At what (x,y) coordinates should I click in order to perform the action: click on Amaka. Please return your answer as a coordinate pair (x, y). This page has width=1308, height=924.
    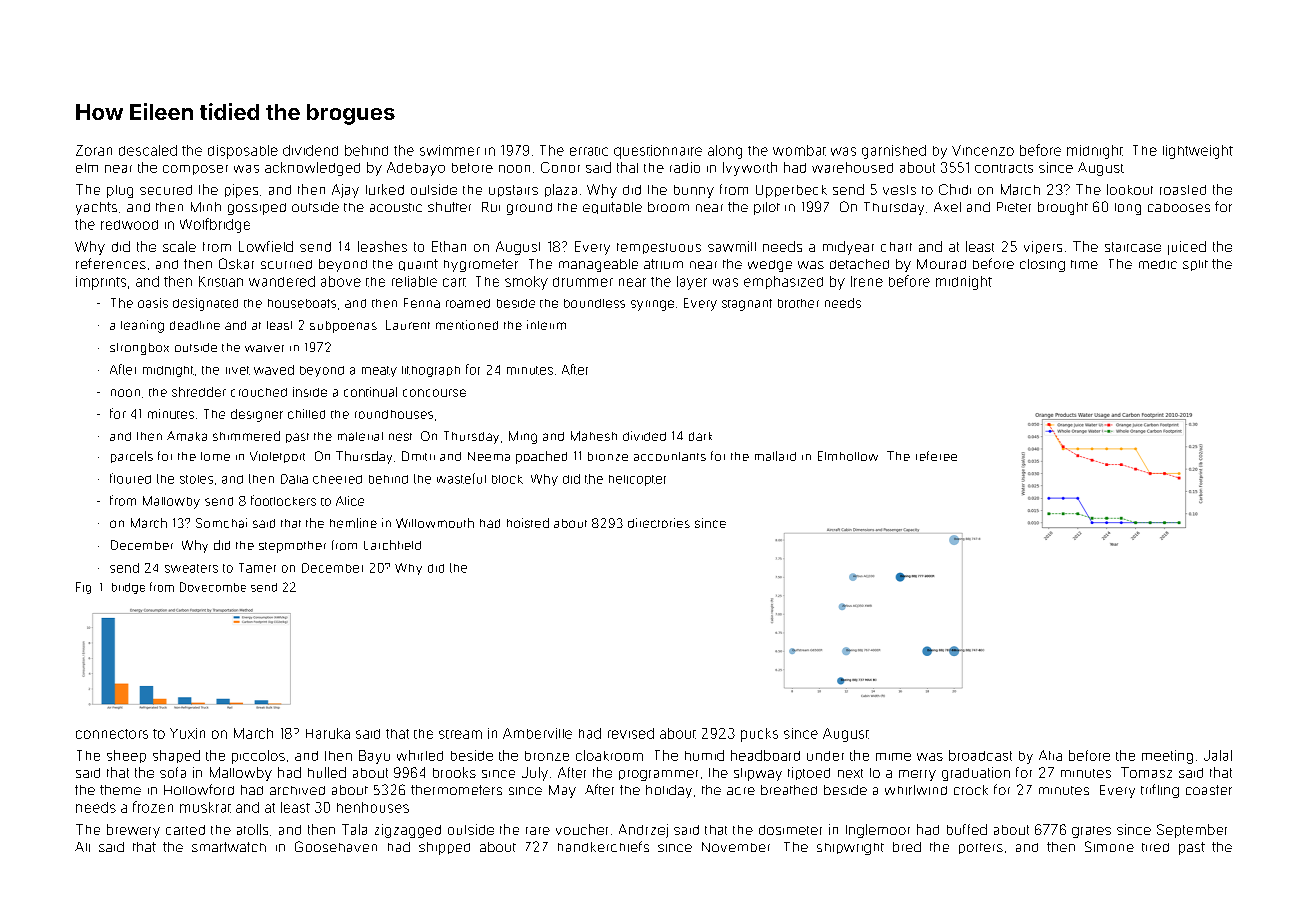
    Looking at the image, I should click on (187, 436).
